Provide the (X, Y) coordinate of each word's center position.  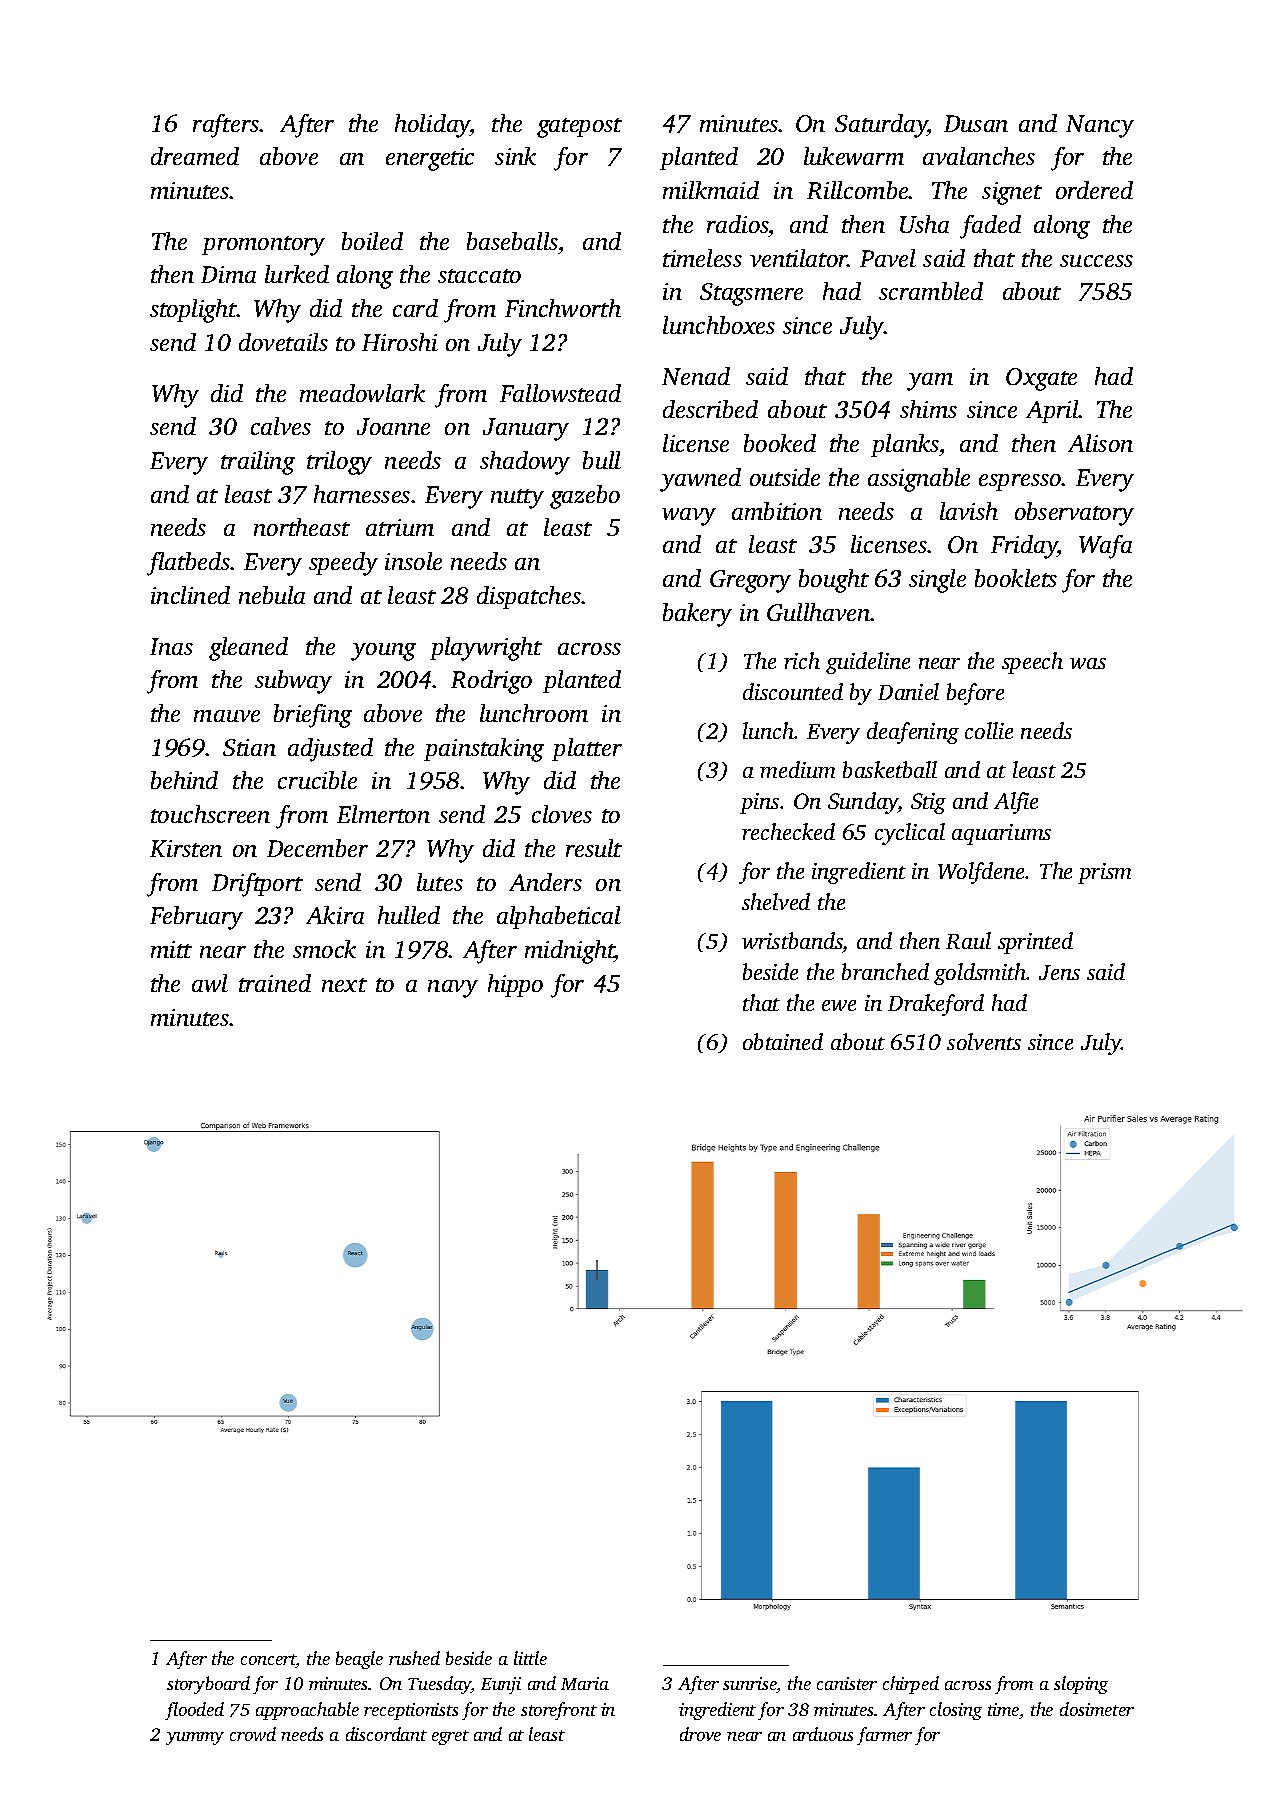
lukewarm (854, 156)
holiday (432, 126)
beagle (359, 1660)
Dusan (976, 123)
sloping (1081, 1685)
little (530, 1658)
